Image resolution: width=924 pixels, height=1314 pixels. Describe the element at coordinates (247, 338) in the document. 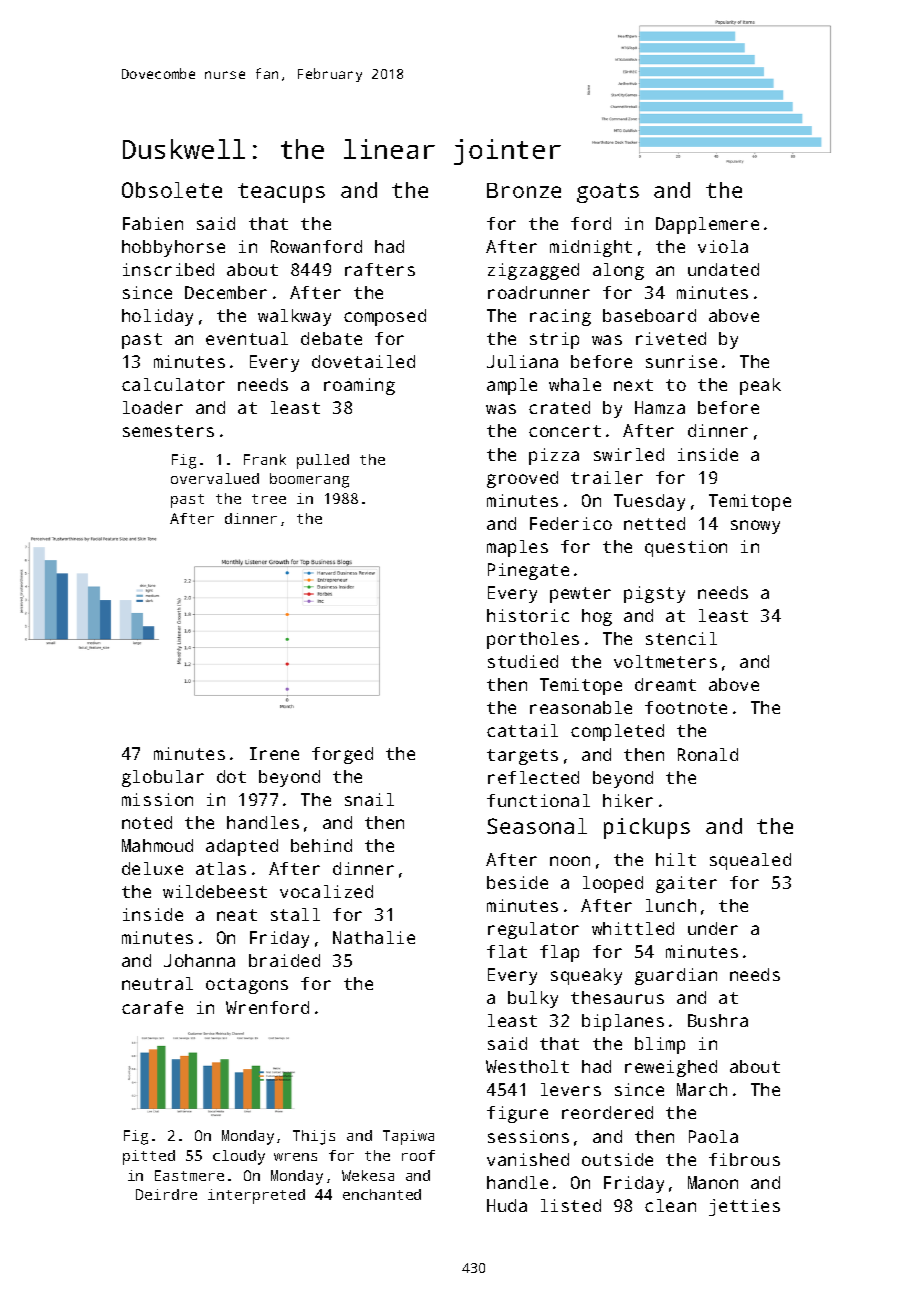

I see `eventual` at that location.
